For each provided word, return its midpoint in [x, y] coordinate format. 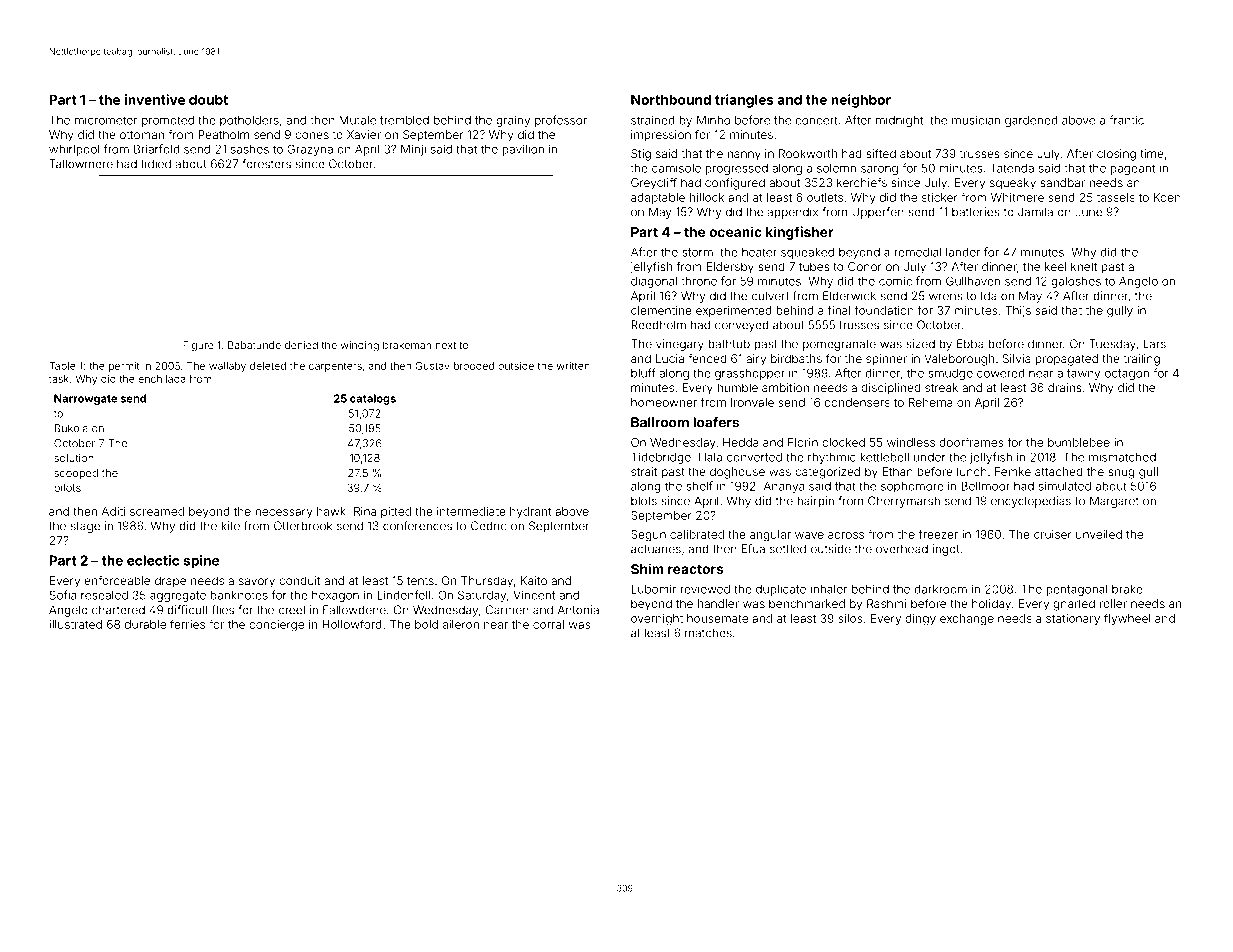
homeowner [664, 402]
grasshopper [750, 374]
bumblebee [1079, 442]
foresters [267, 164]
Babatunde [254, 345]
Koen [1167, 197]
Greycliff [654, 184]
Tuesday [1112, 345]
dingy [920, 620]
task [59, 379]
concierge [276, 626]
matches [708, 633]
